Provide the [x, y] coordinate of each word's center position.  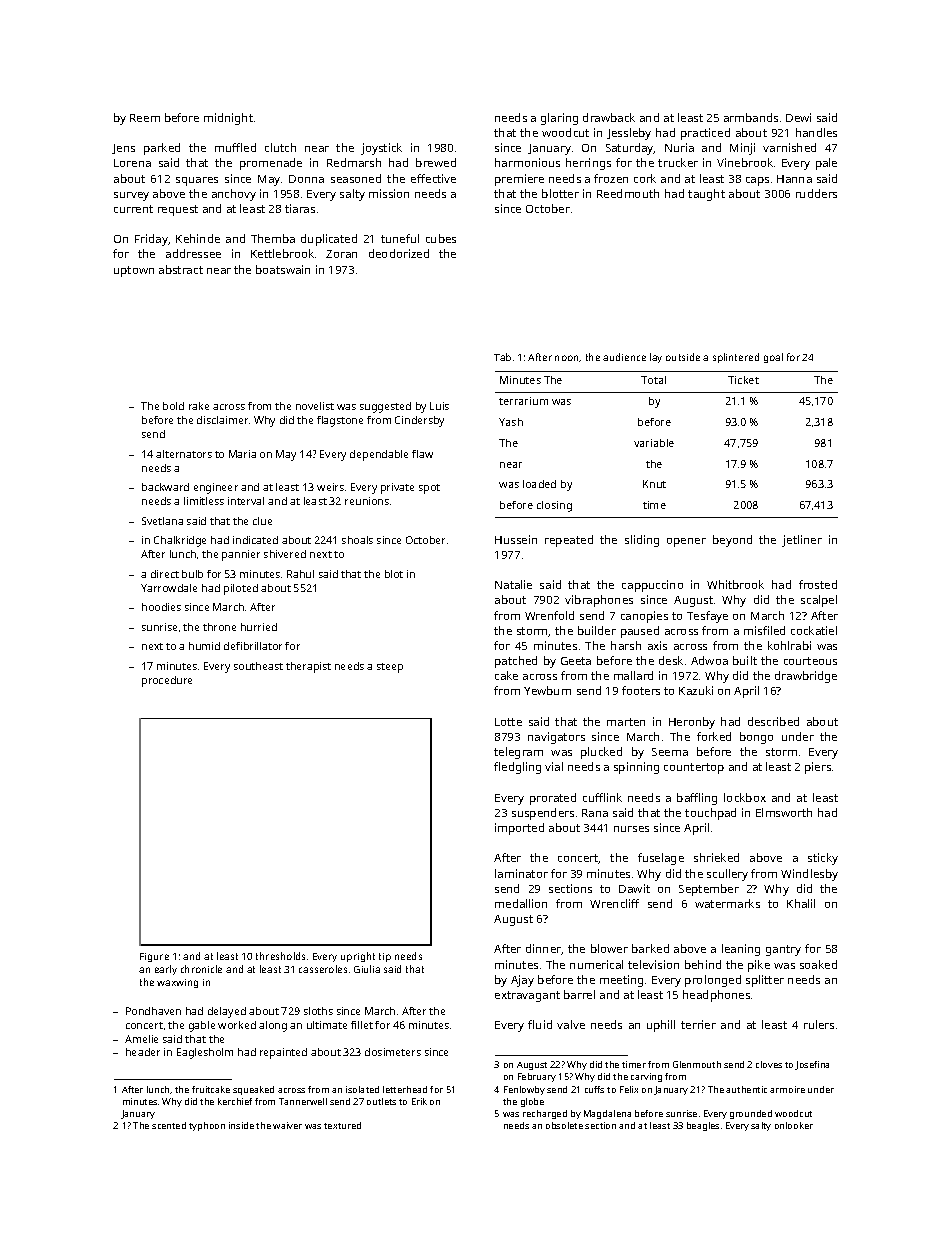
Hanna [794, 179]
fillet [362, 1025]
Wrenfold [549, 615]
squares [197, 181]
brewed [436, 162]
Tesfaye [707, 617]
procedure [167, 681]
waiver [287, 1125]
